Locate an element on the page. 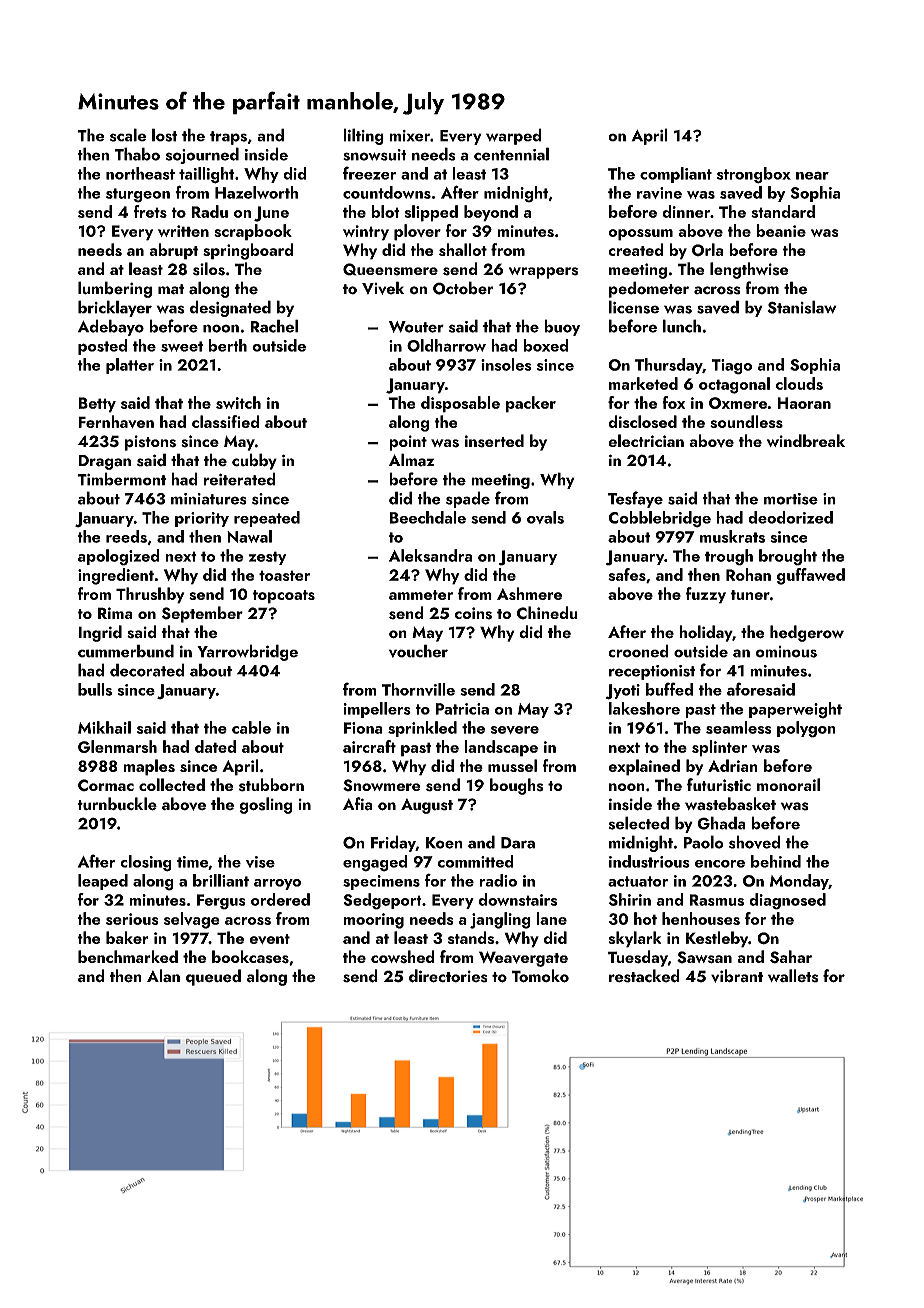  severe is located at coordinates (515, 730).
